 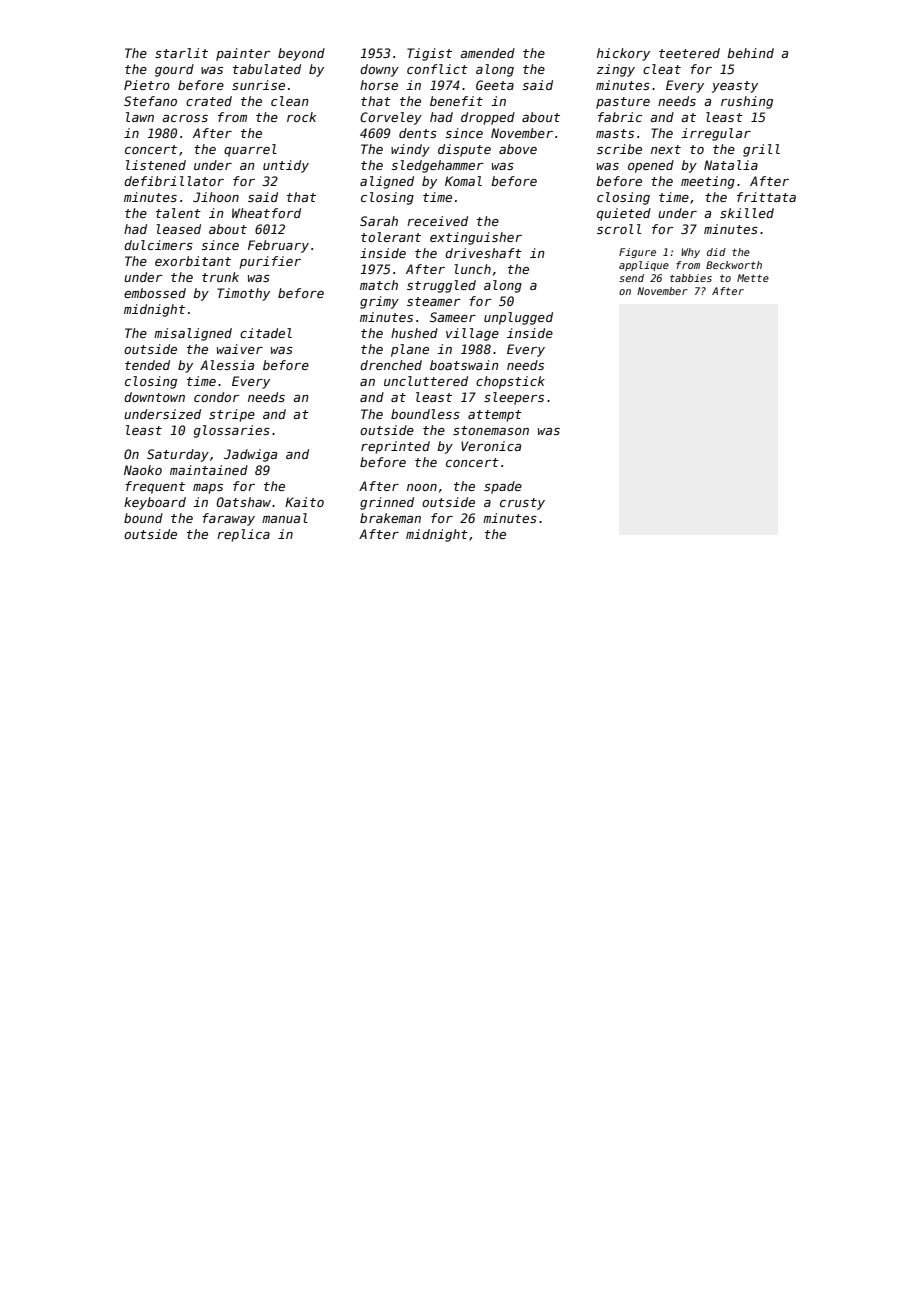 I want to click on Mette, so click(x=753, y=278).
